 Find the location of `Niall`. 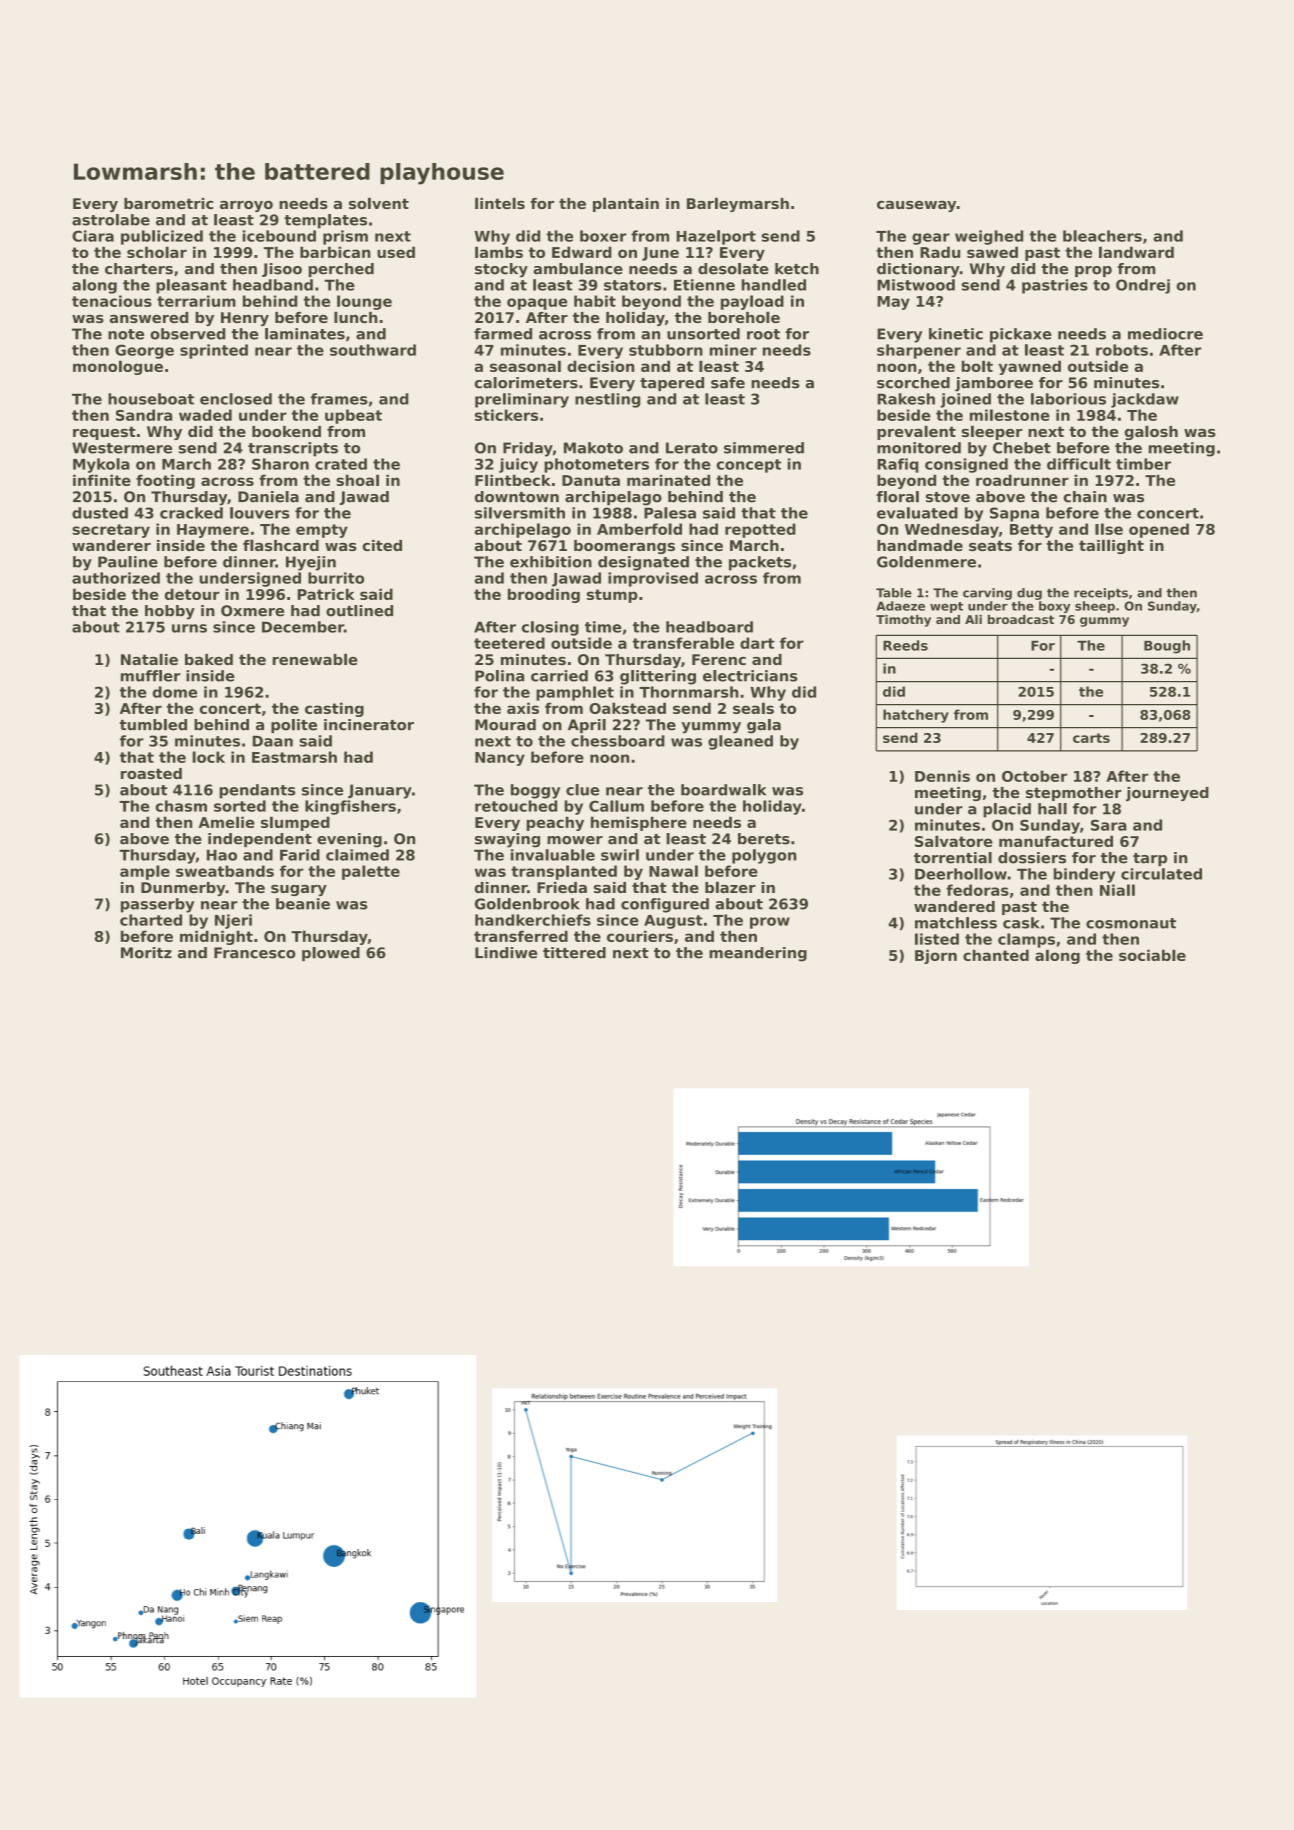

Niall is located at coordinates (1117, 890).
